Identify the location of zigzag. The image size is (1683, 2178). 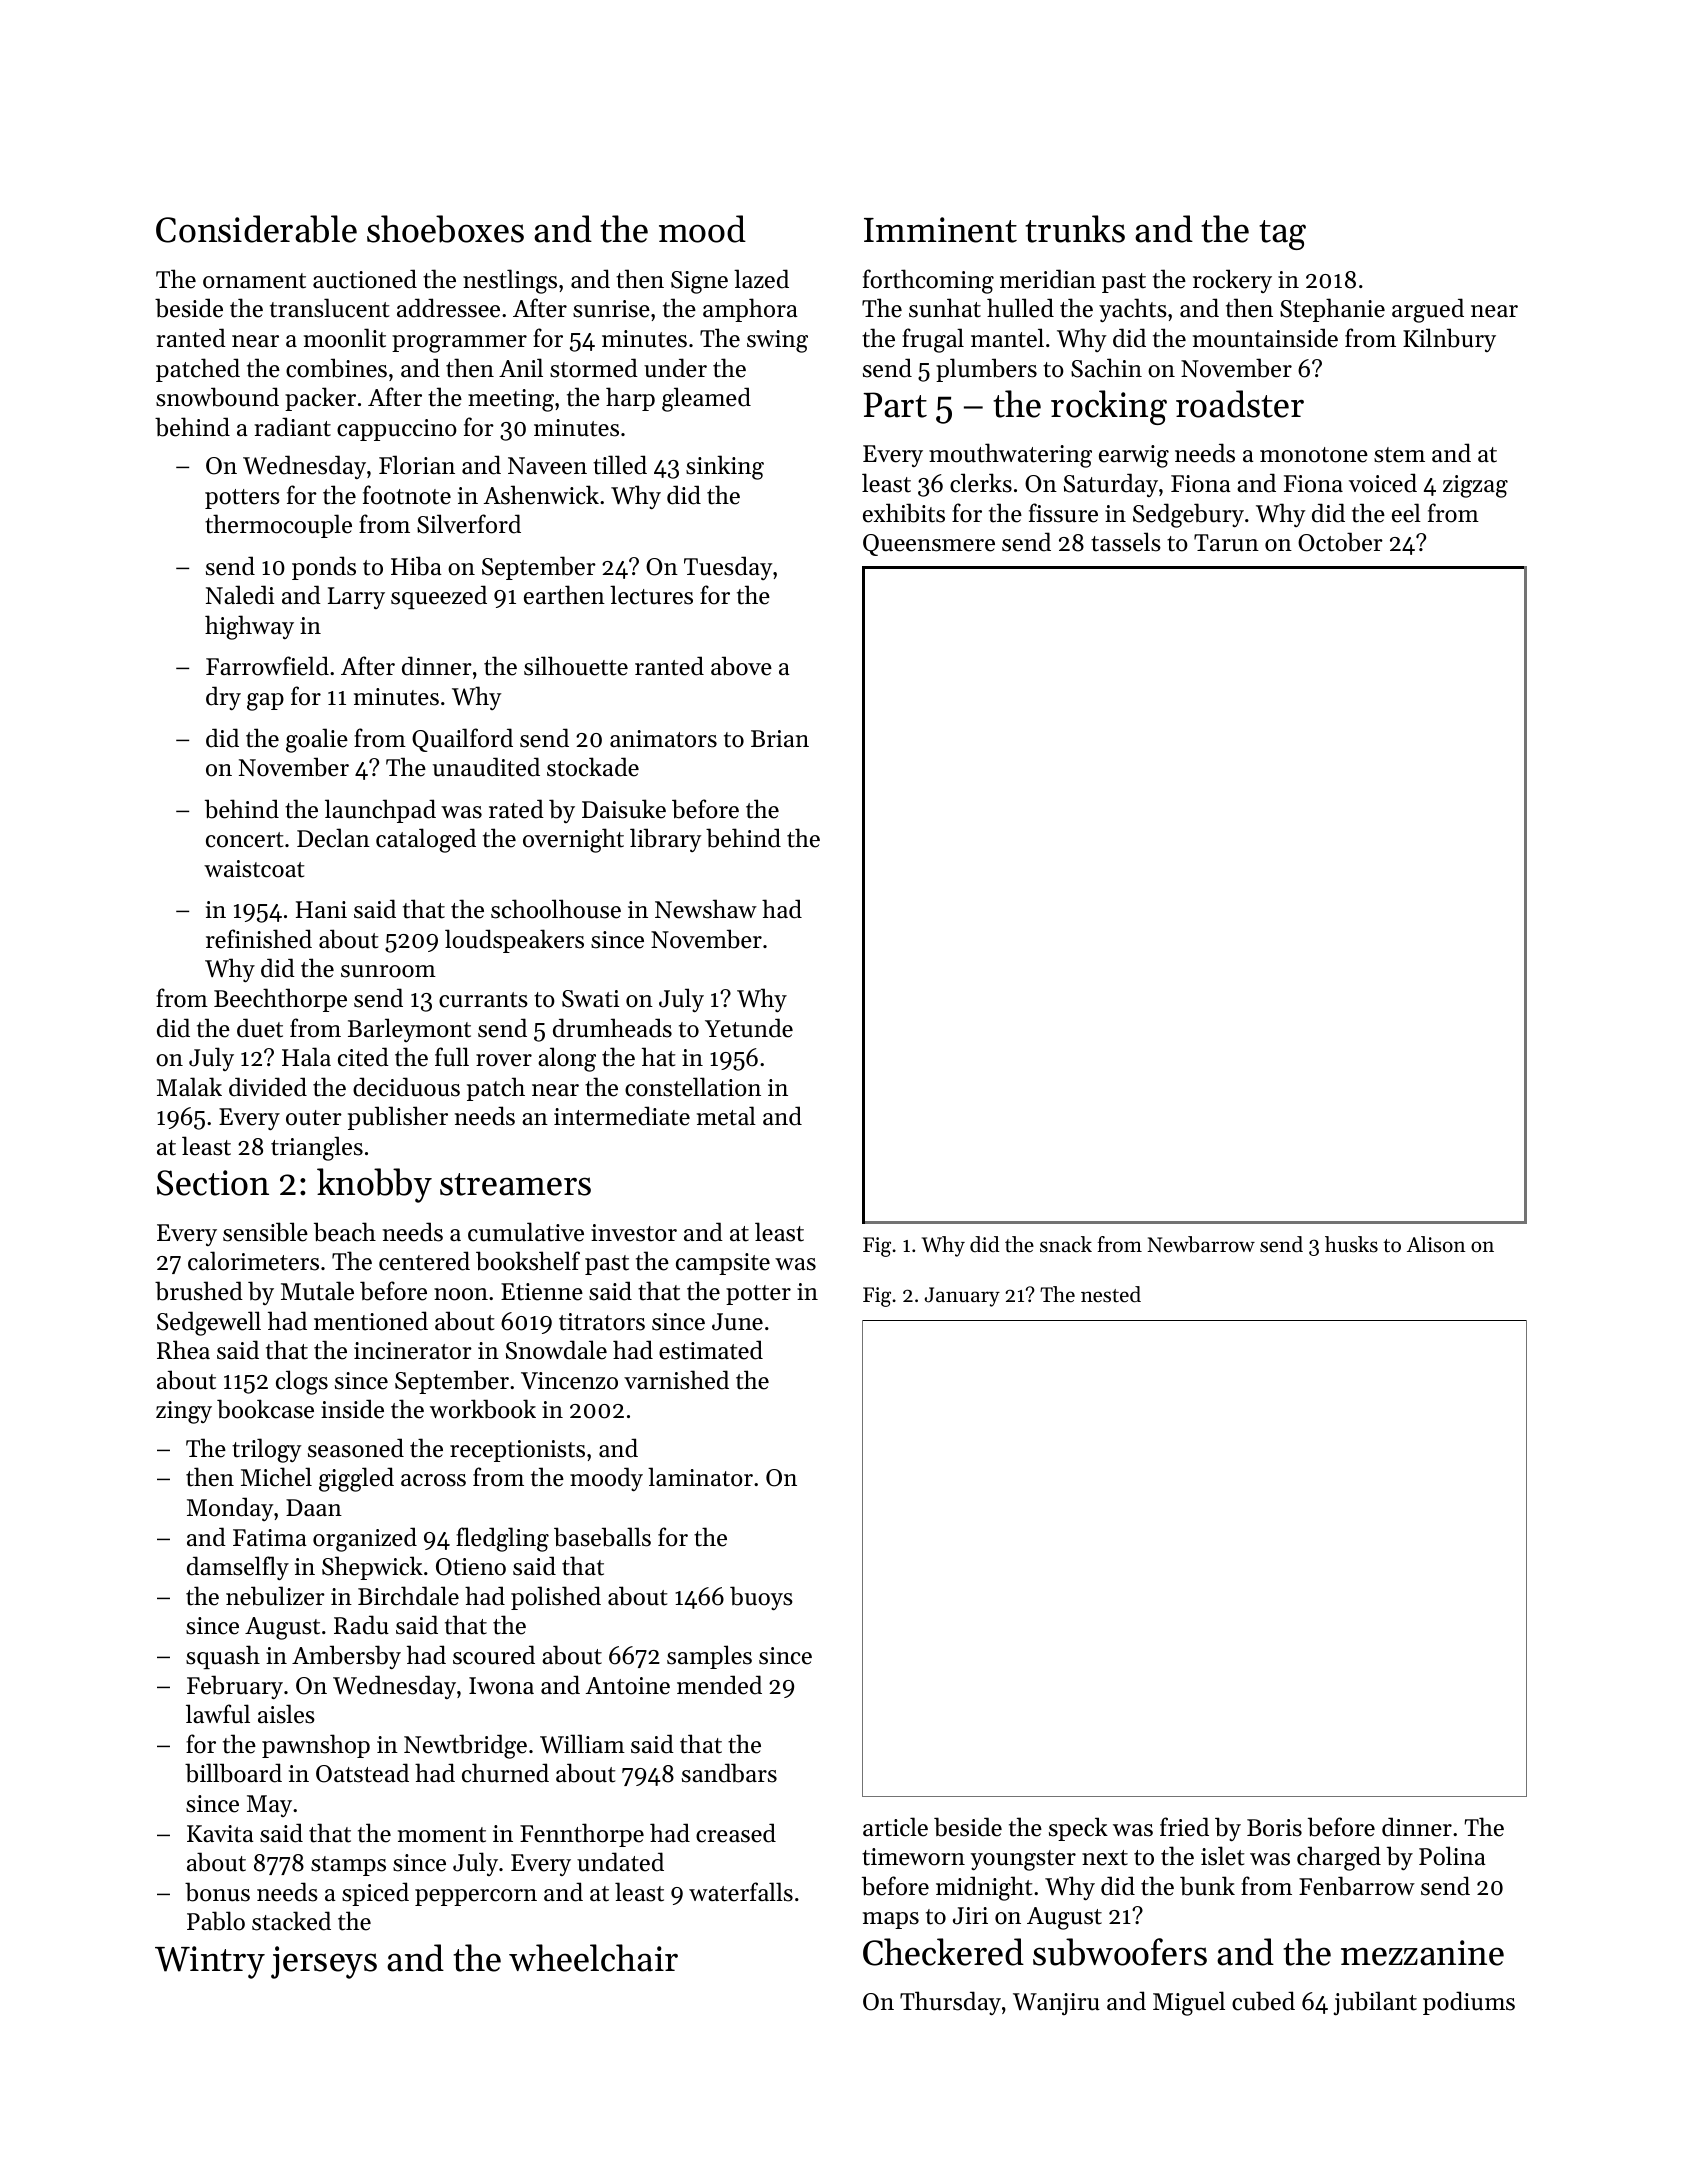
(1475, 486).
